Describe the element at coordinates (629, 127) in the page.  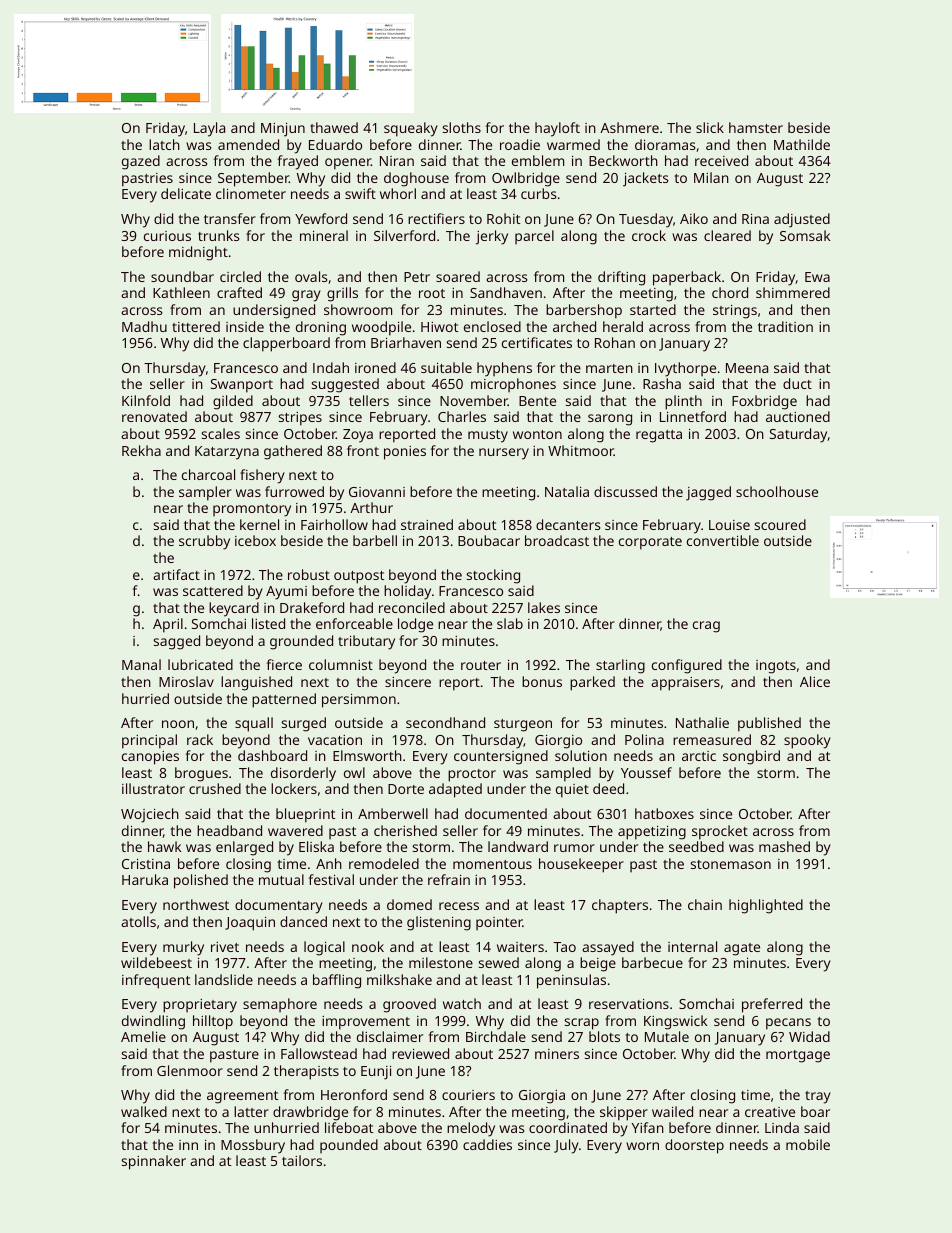
I see `Ashmere` at that location.
